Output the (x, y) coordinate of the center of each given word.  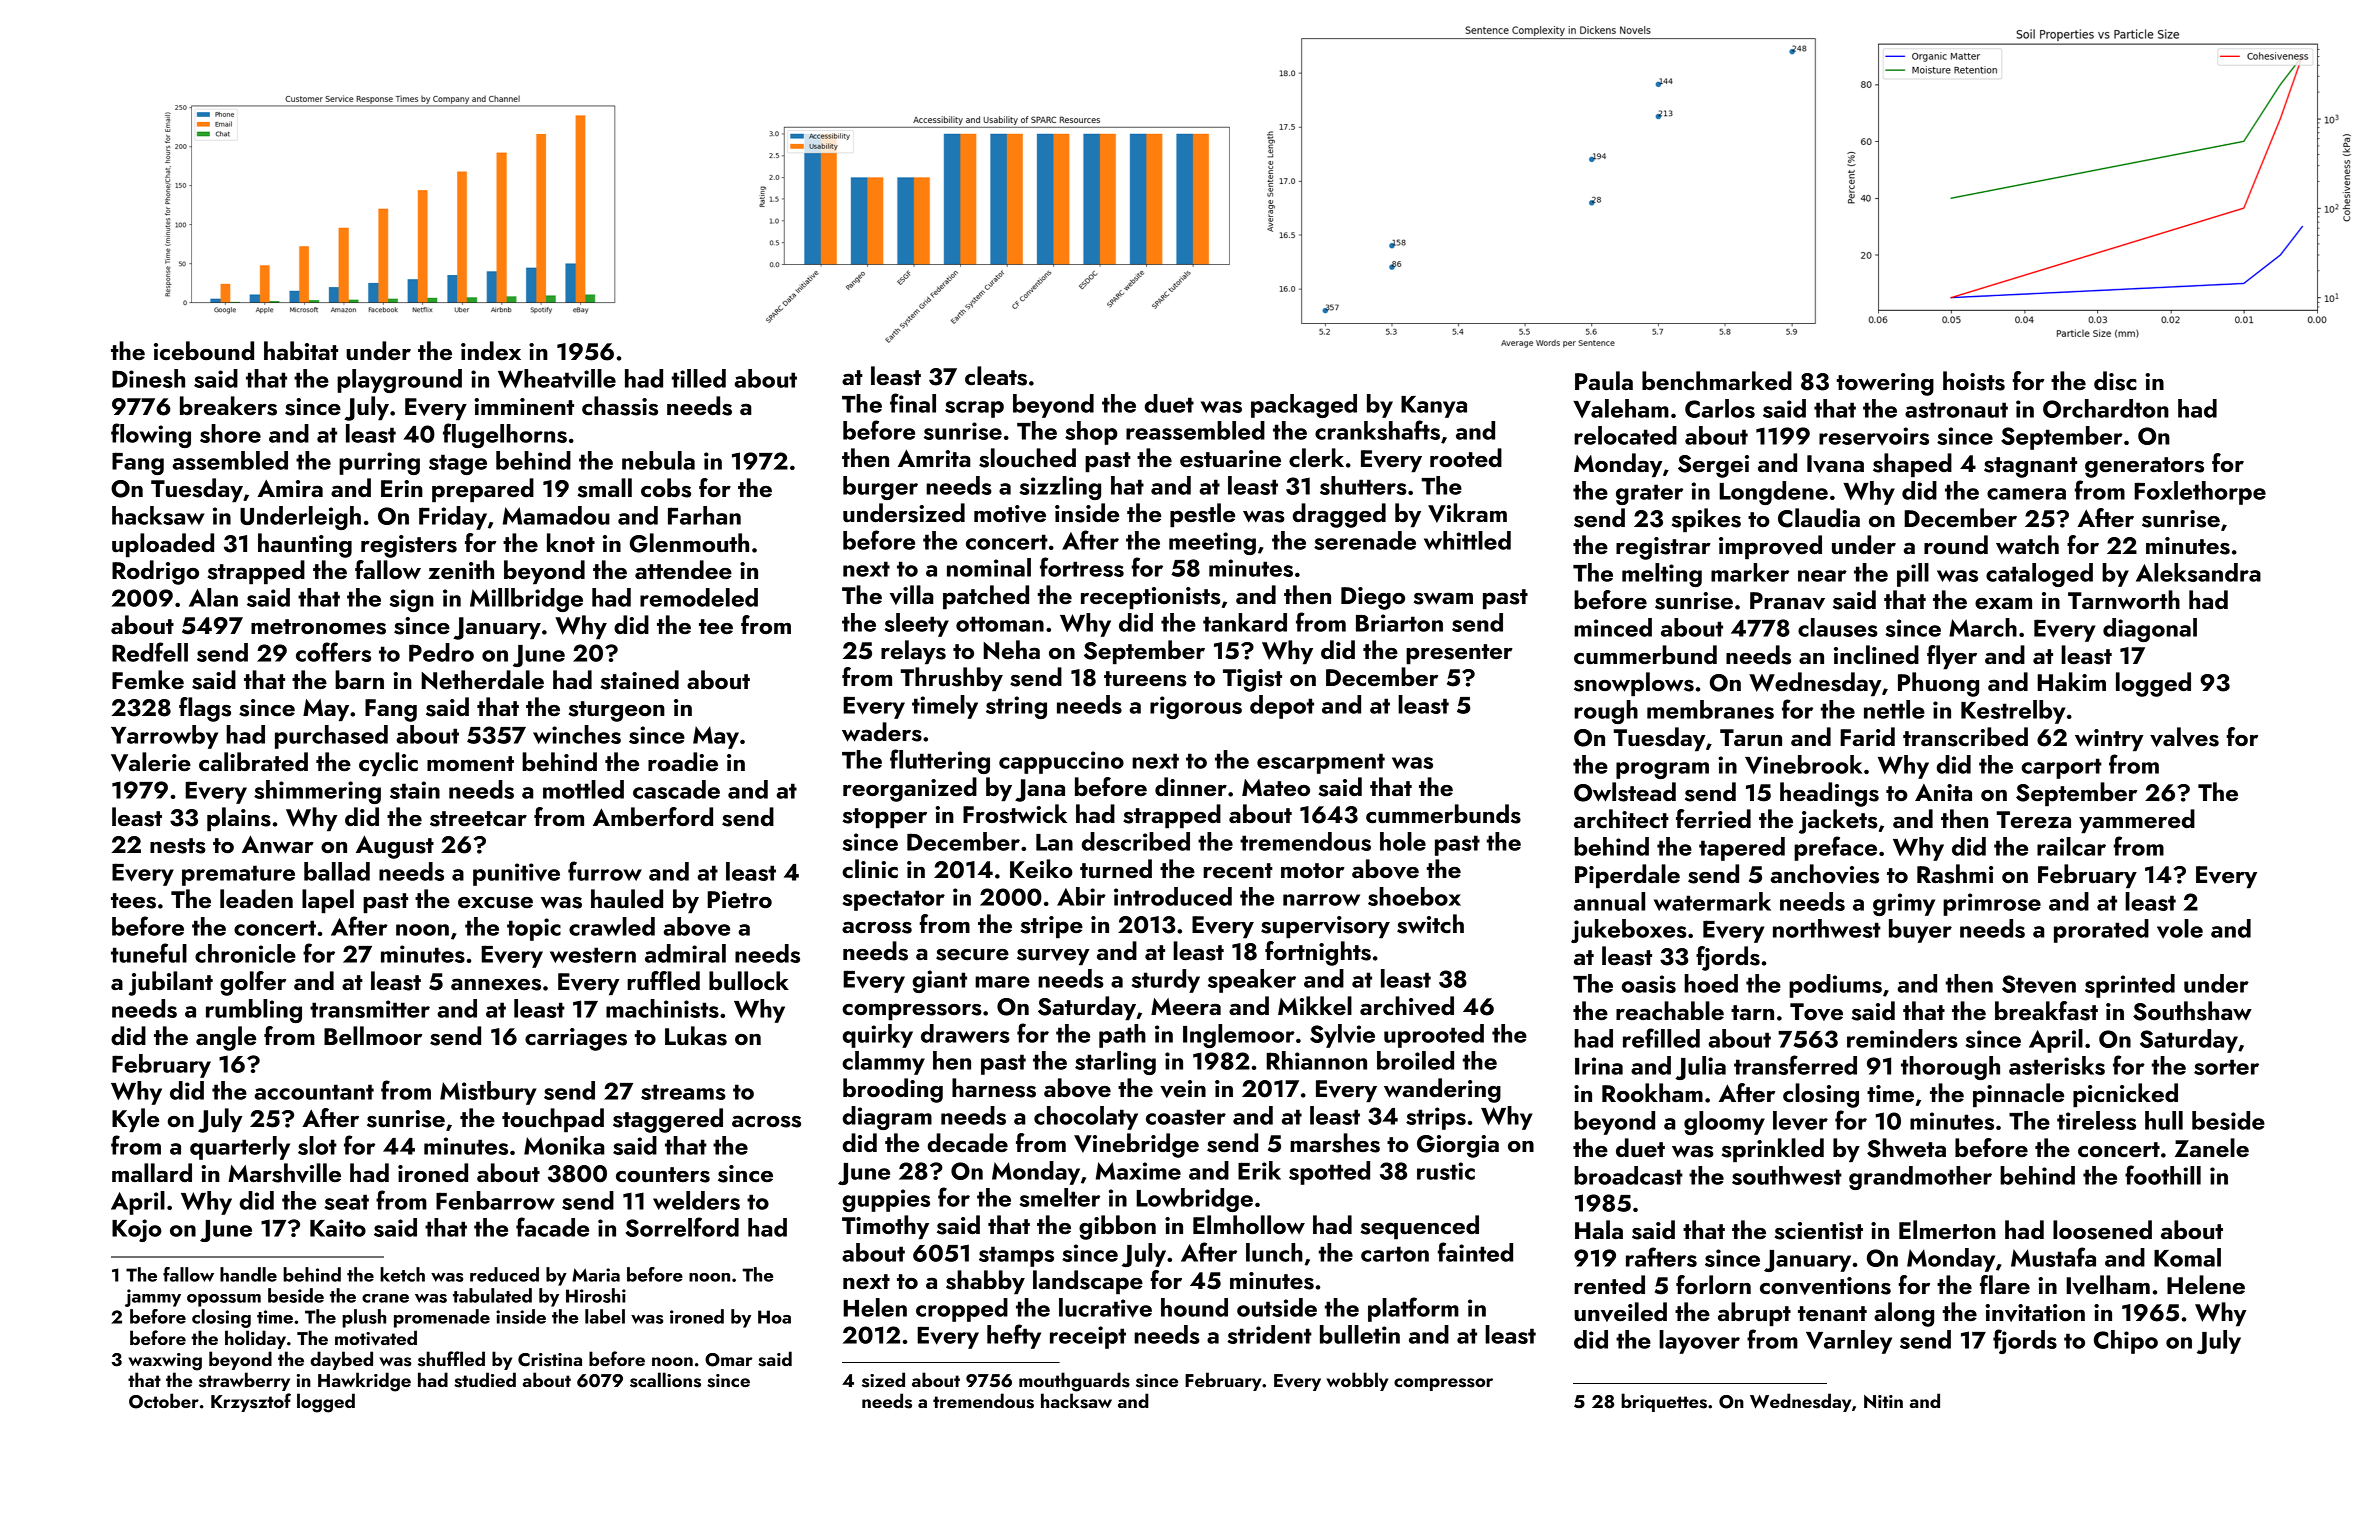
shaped (1912, 465)
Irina (1599, 1066)
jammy (153, 1298)
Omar (729, 1360)
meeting (1212, 543)
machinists (662, 1008)
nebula (658, 460)
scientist (1818, 1231)
